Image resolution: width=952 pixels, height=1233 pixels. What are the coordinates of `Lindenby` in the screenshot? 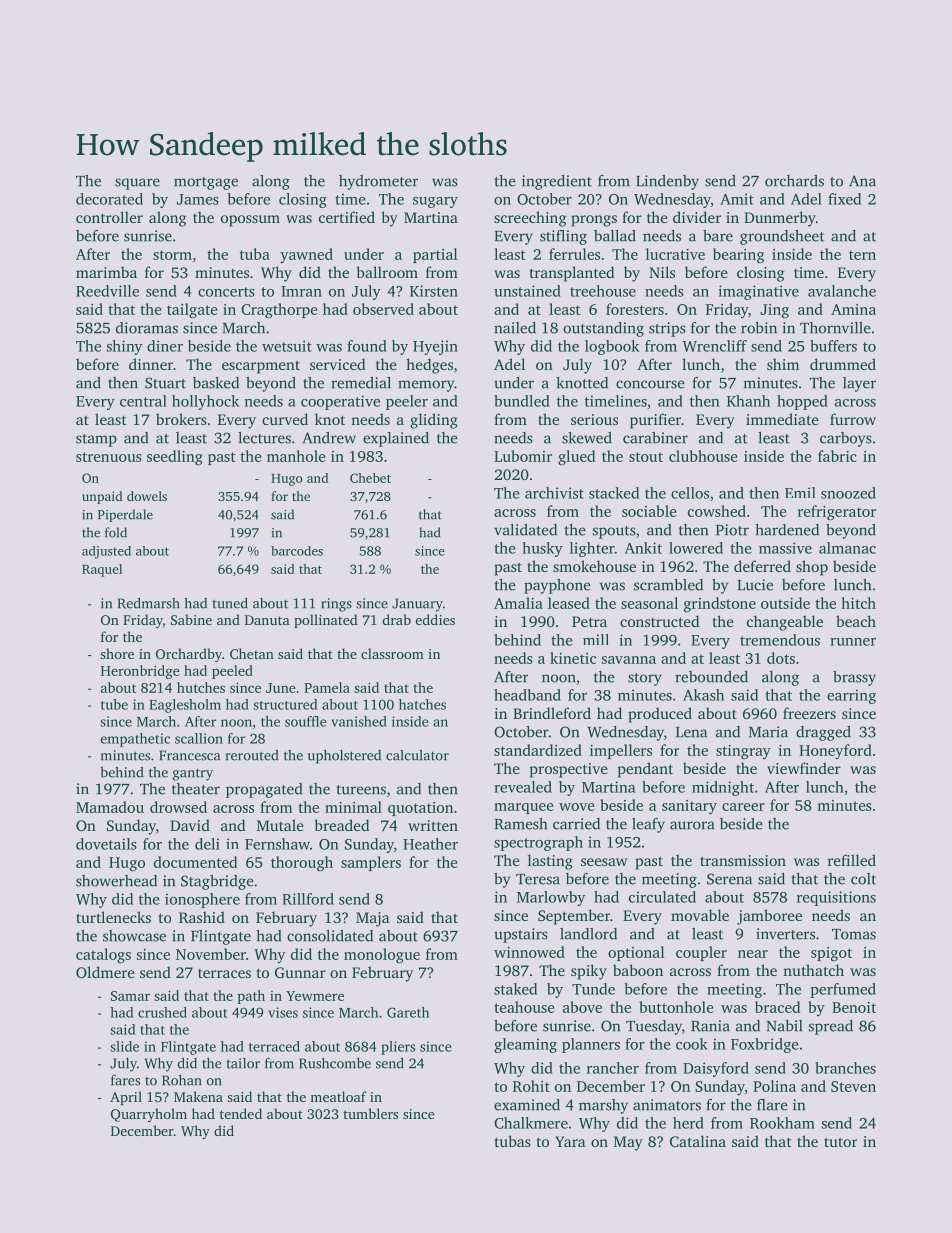 It's located at (667, 182).
